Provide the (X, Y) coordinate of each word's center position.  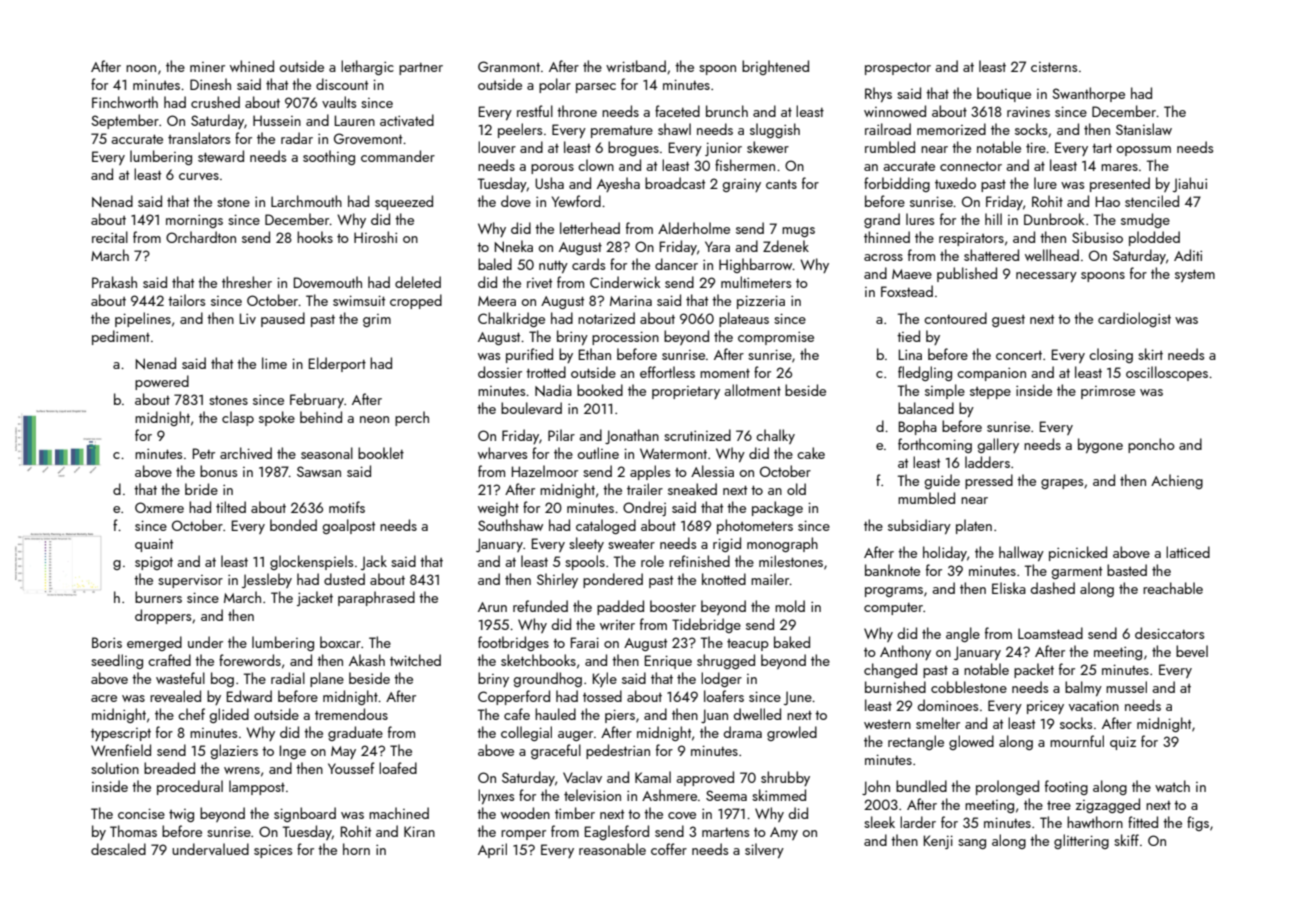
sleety (586, 544)
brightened (775, 67)
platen (974, 526)
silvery (764, 850)
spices (273, 851)
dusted (344, 579)
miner (207, 67)
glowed (971, 742)
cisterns (1054, 67)
